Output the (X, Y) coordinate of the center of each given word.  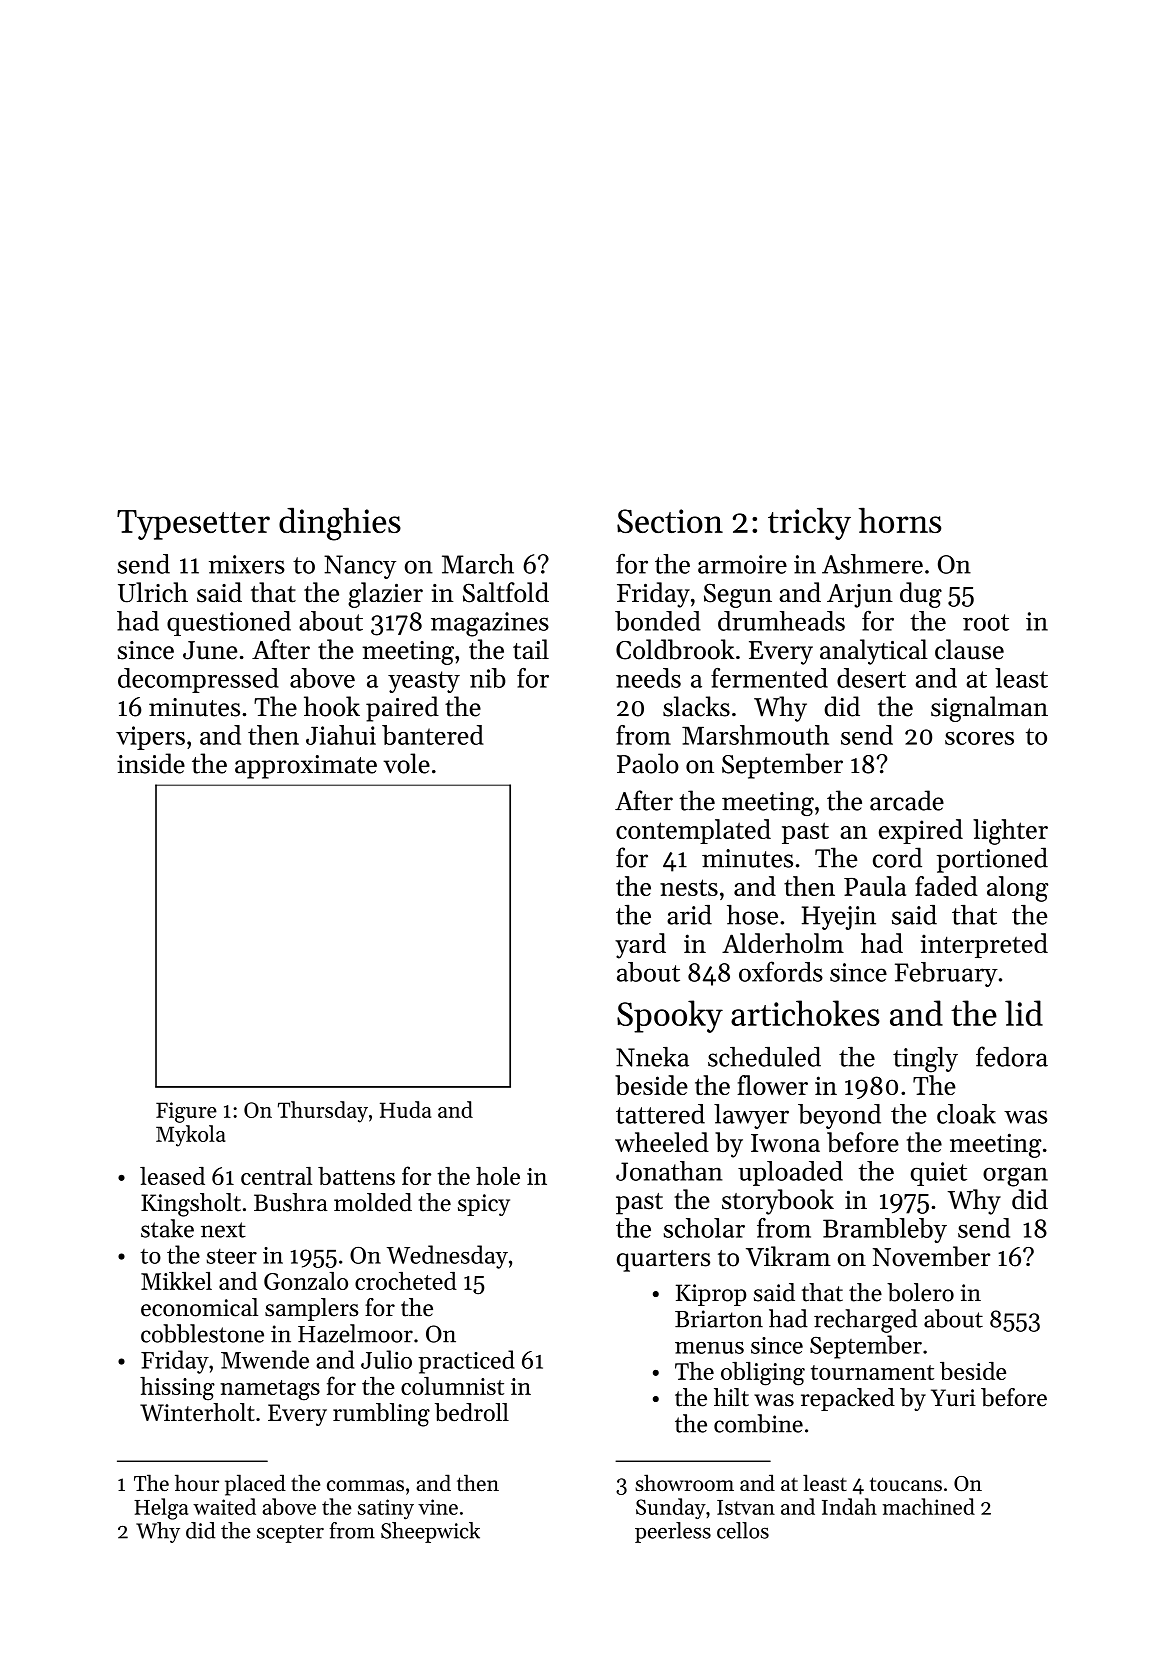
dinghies (340, 524)
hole (498, 1176)
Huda (405, 1109)
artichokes (805, 1013)
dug (921, 595)
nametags (270, 1390)
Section (670, 521)
